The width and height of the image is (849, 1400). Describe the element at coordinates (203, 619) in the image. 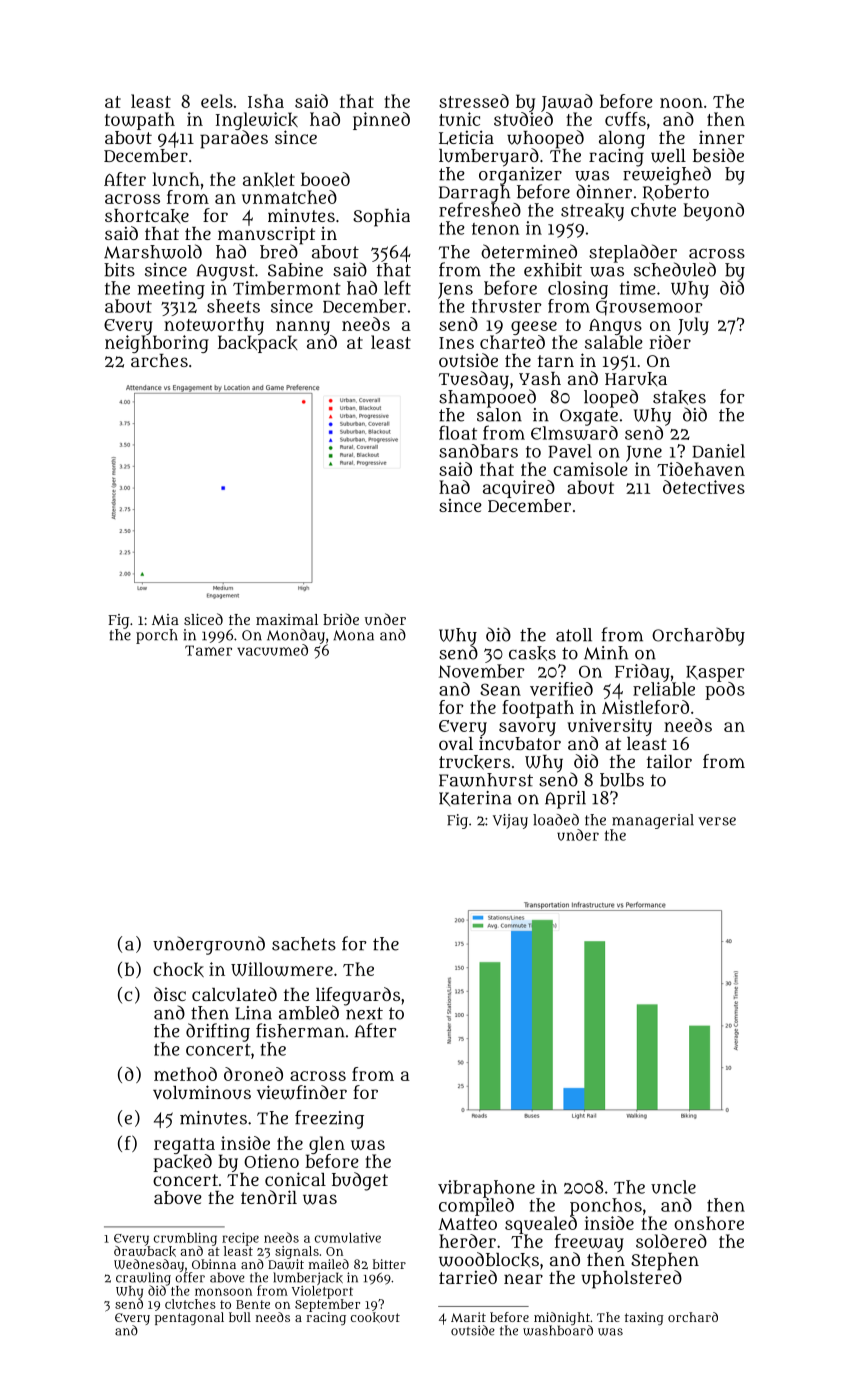

I see `sliced` at that location.
